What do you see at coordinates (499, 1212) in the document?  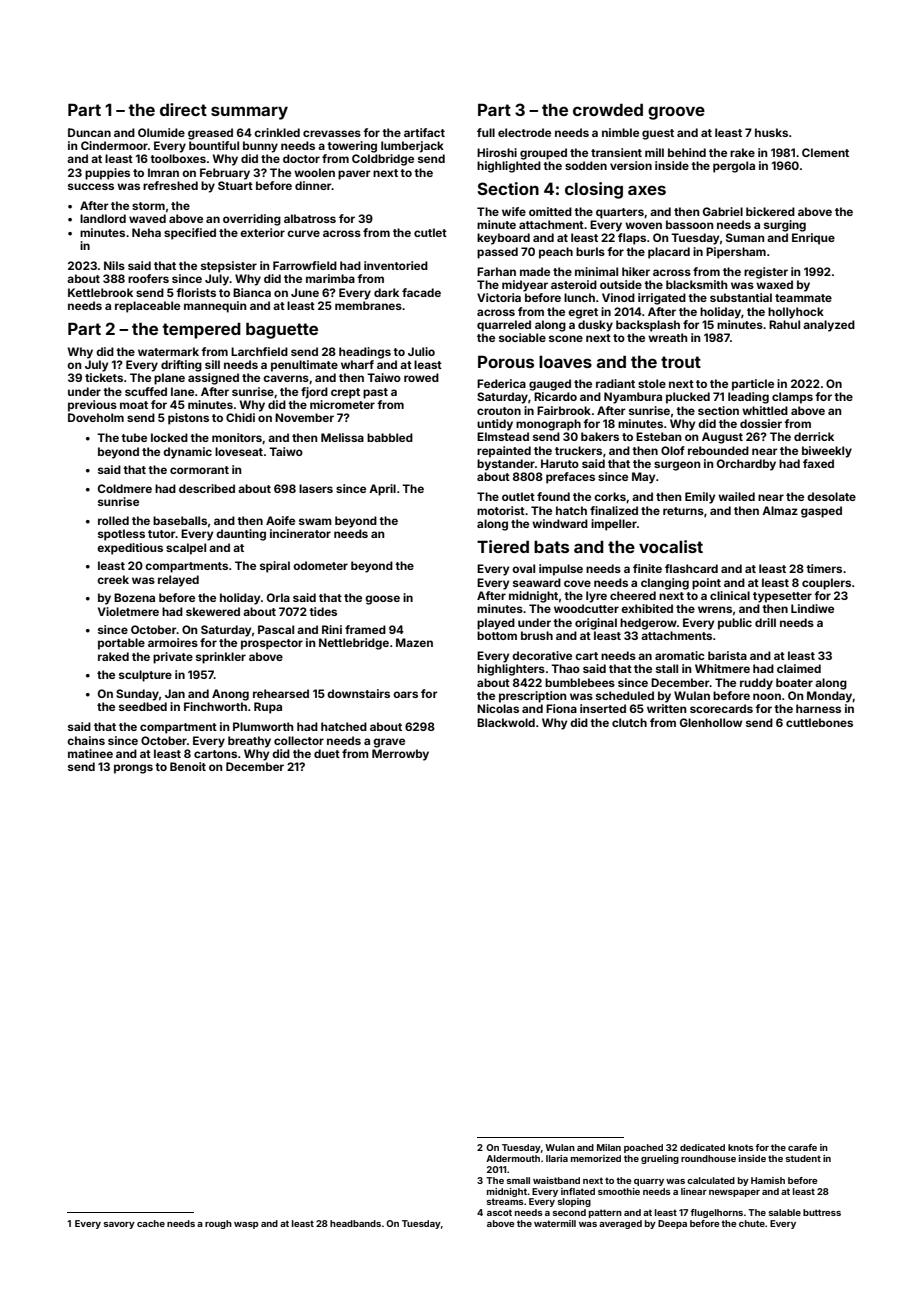 I see `ascot` at bounding box center [499, 1212].
